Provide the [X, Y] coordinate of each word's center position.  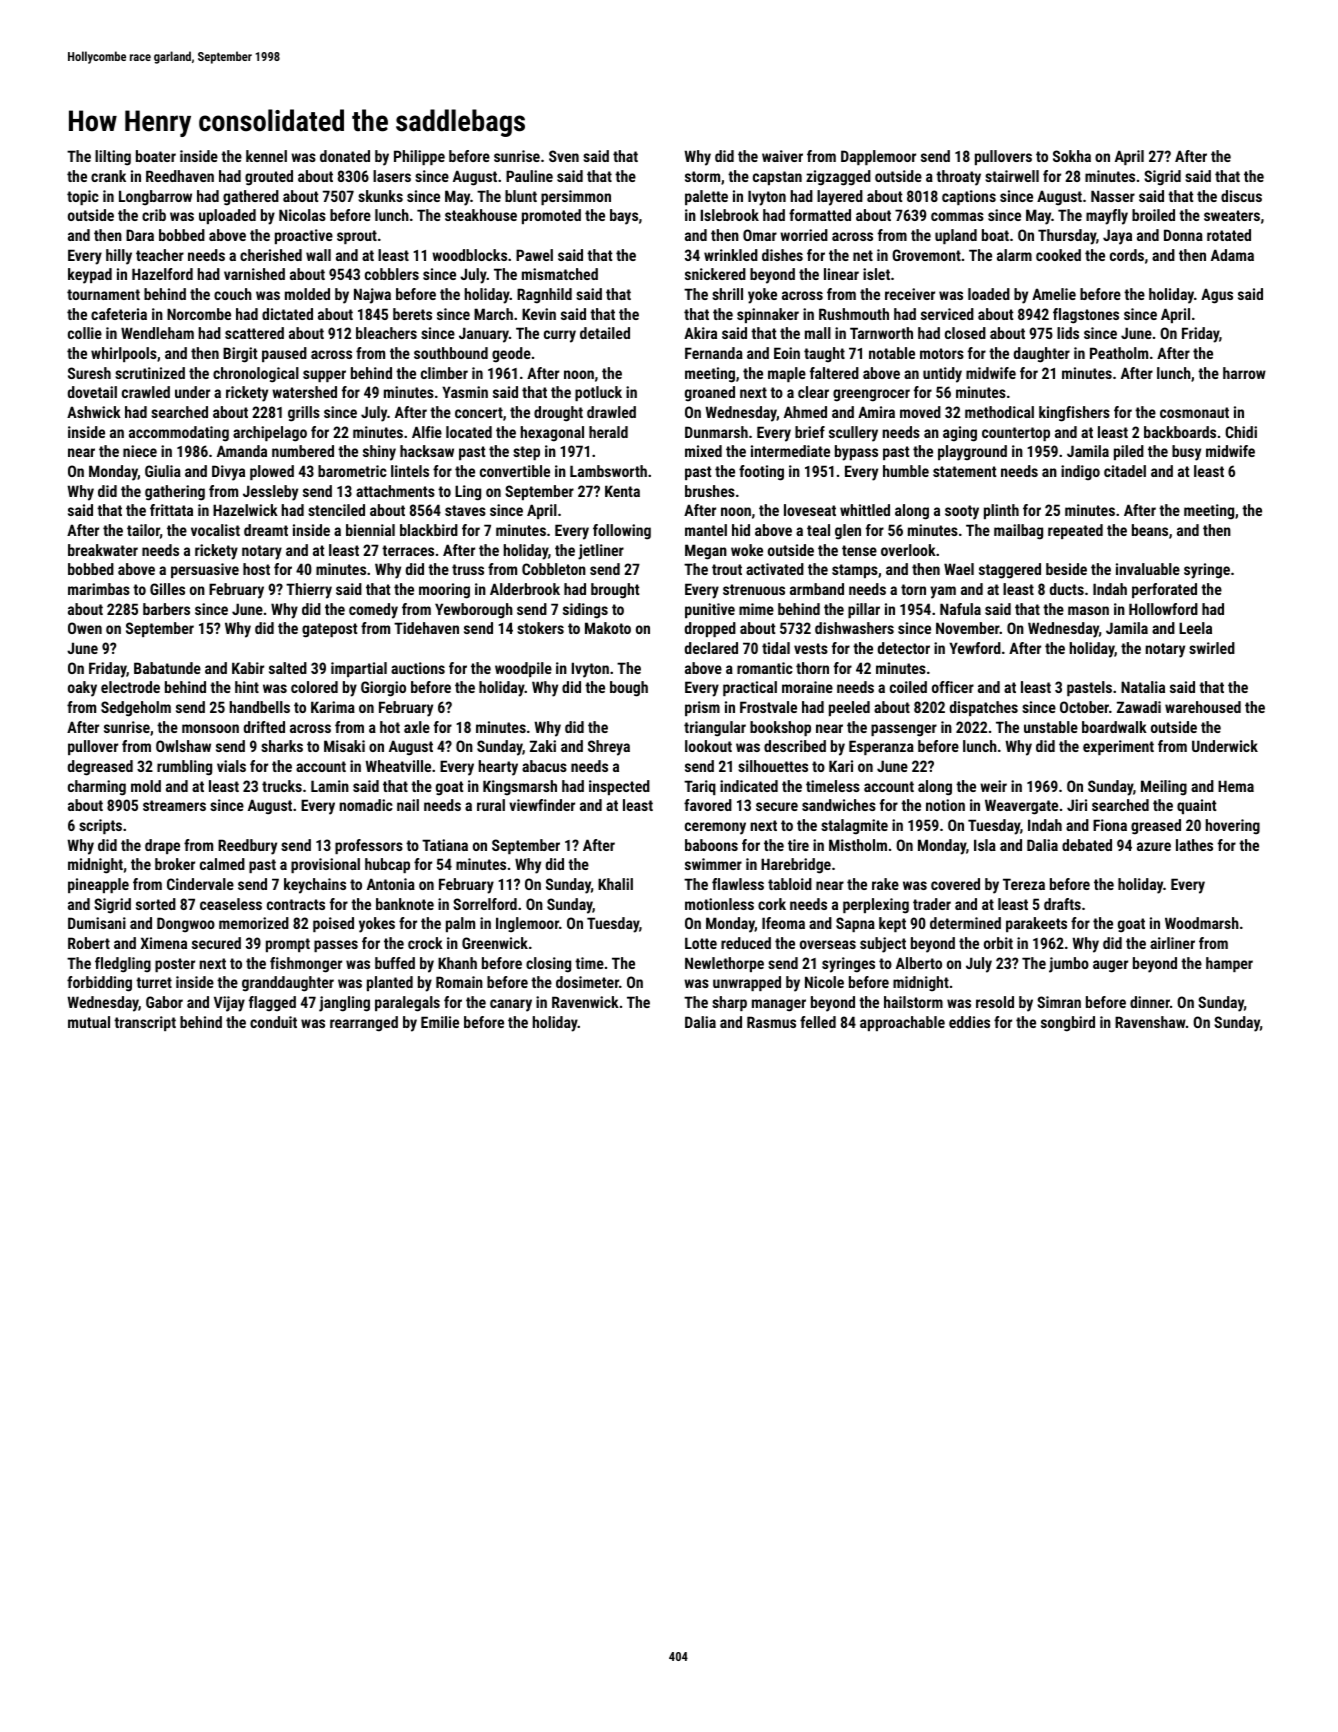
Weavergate [1021, 807]
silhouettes [773, 766]
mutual [89, 1022]
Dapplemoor [878, 157]
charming [97, 788]
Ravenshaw [1150, 1022]
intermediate [790, 451]
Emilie [440, 1022]
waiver [782, 156]
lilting [113, 158]
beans [1150, 530]
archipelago [270, 434]
